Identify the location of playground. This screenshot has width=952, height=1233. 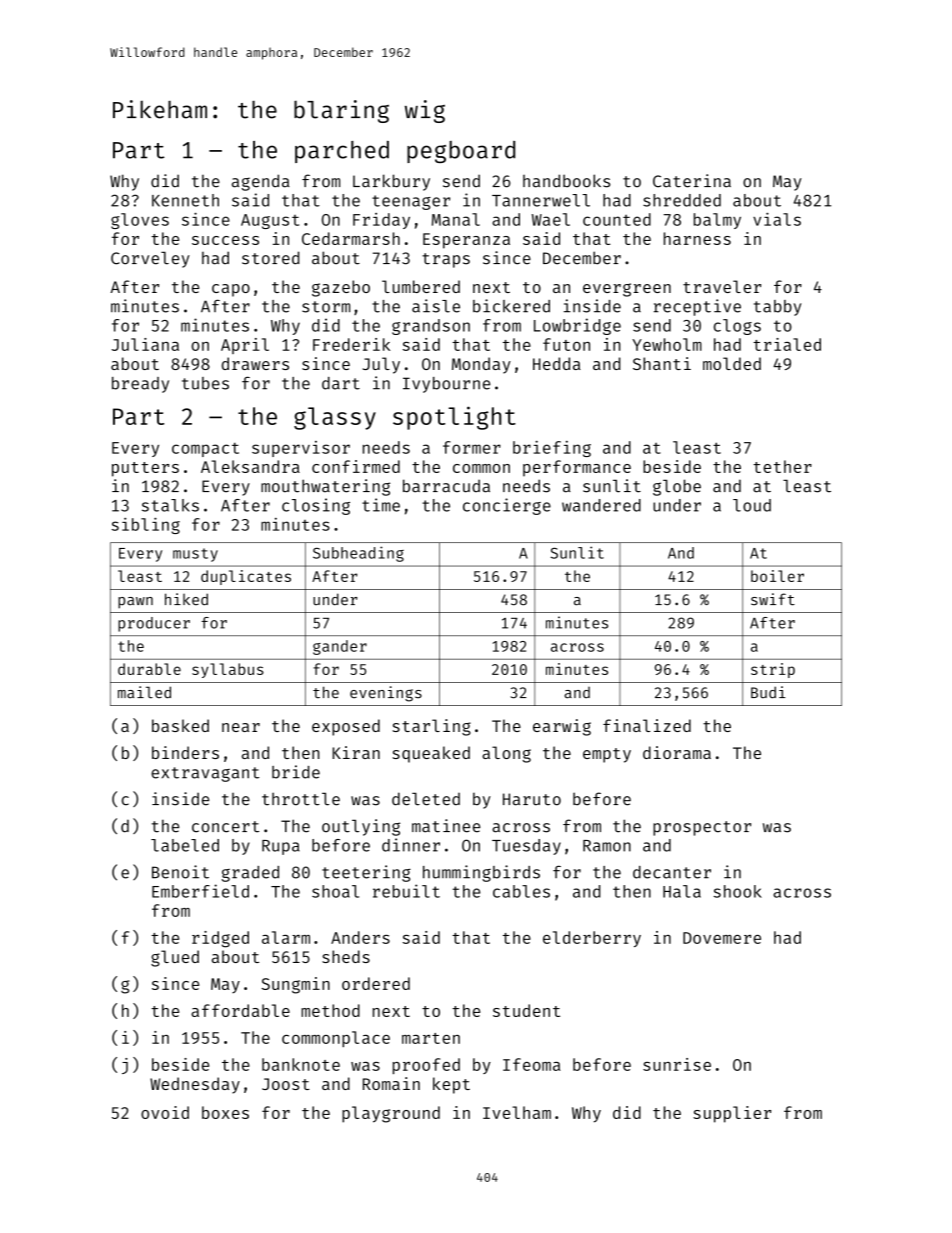
(391, 1114).
